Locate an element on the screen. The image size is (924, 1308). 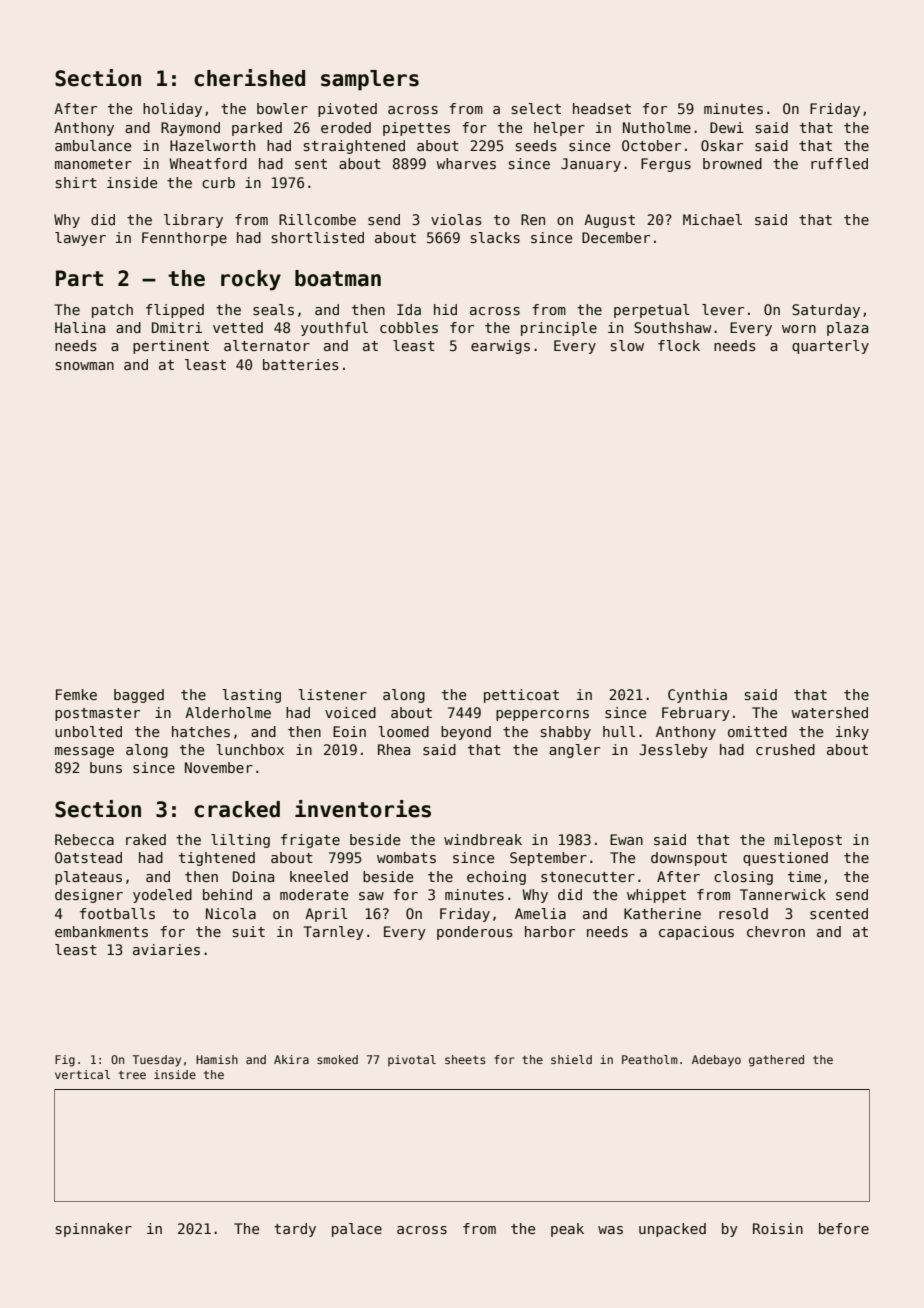
Cynthia is located at coordinates (697, 696).
